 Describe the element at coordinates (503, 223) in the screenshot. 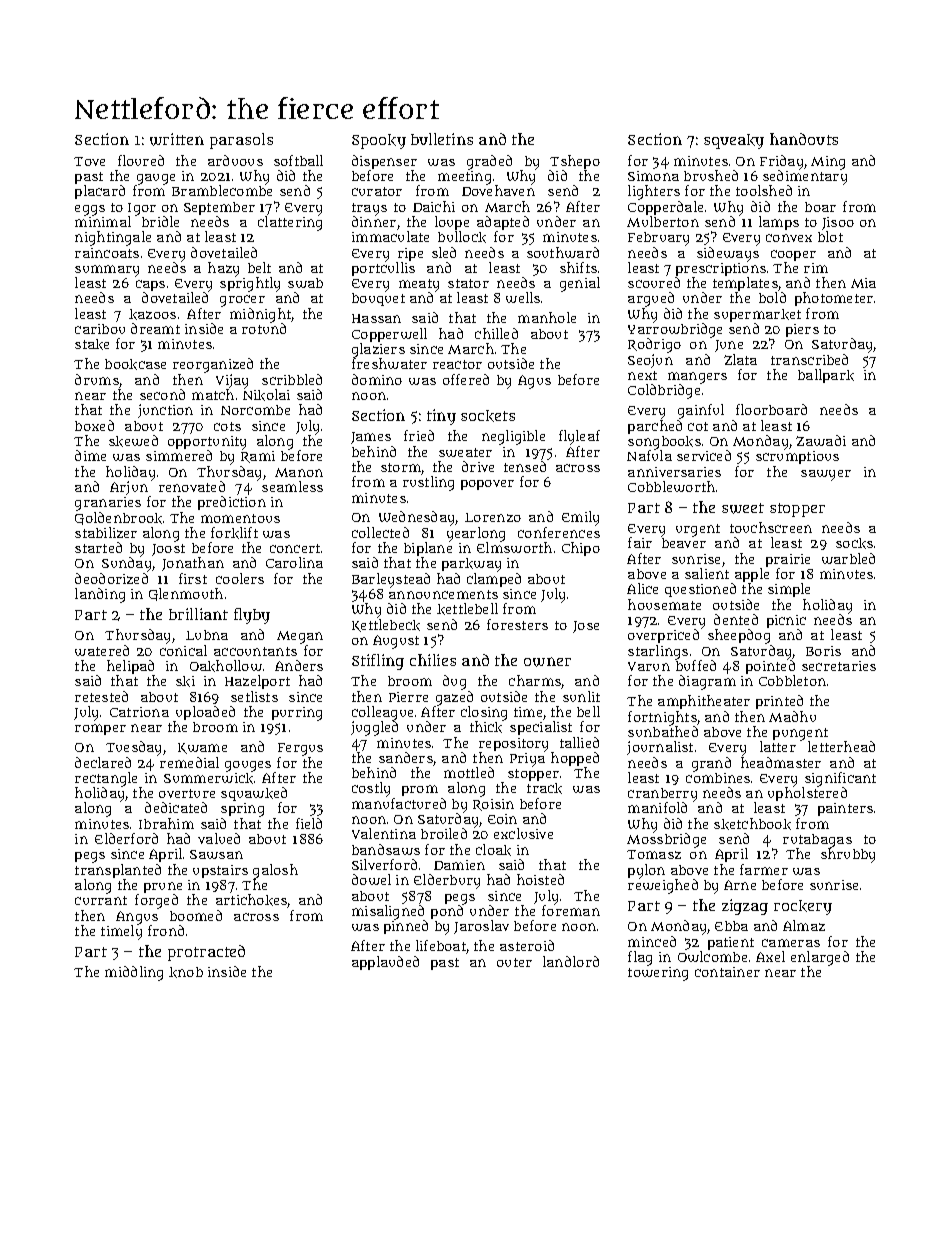

I see `adapted` at that location.
